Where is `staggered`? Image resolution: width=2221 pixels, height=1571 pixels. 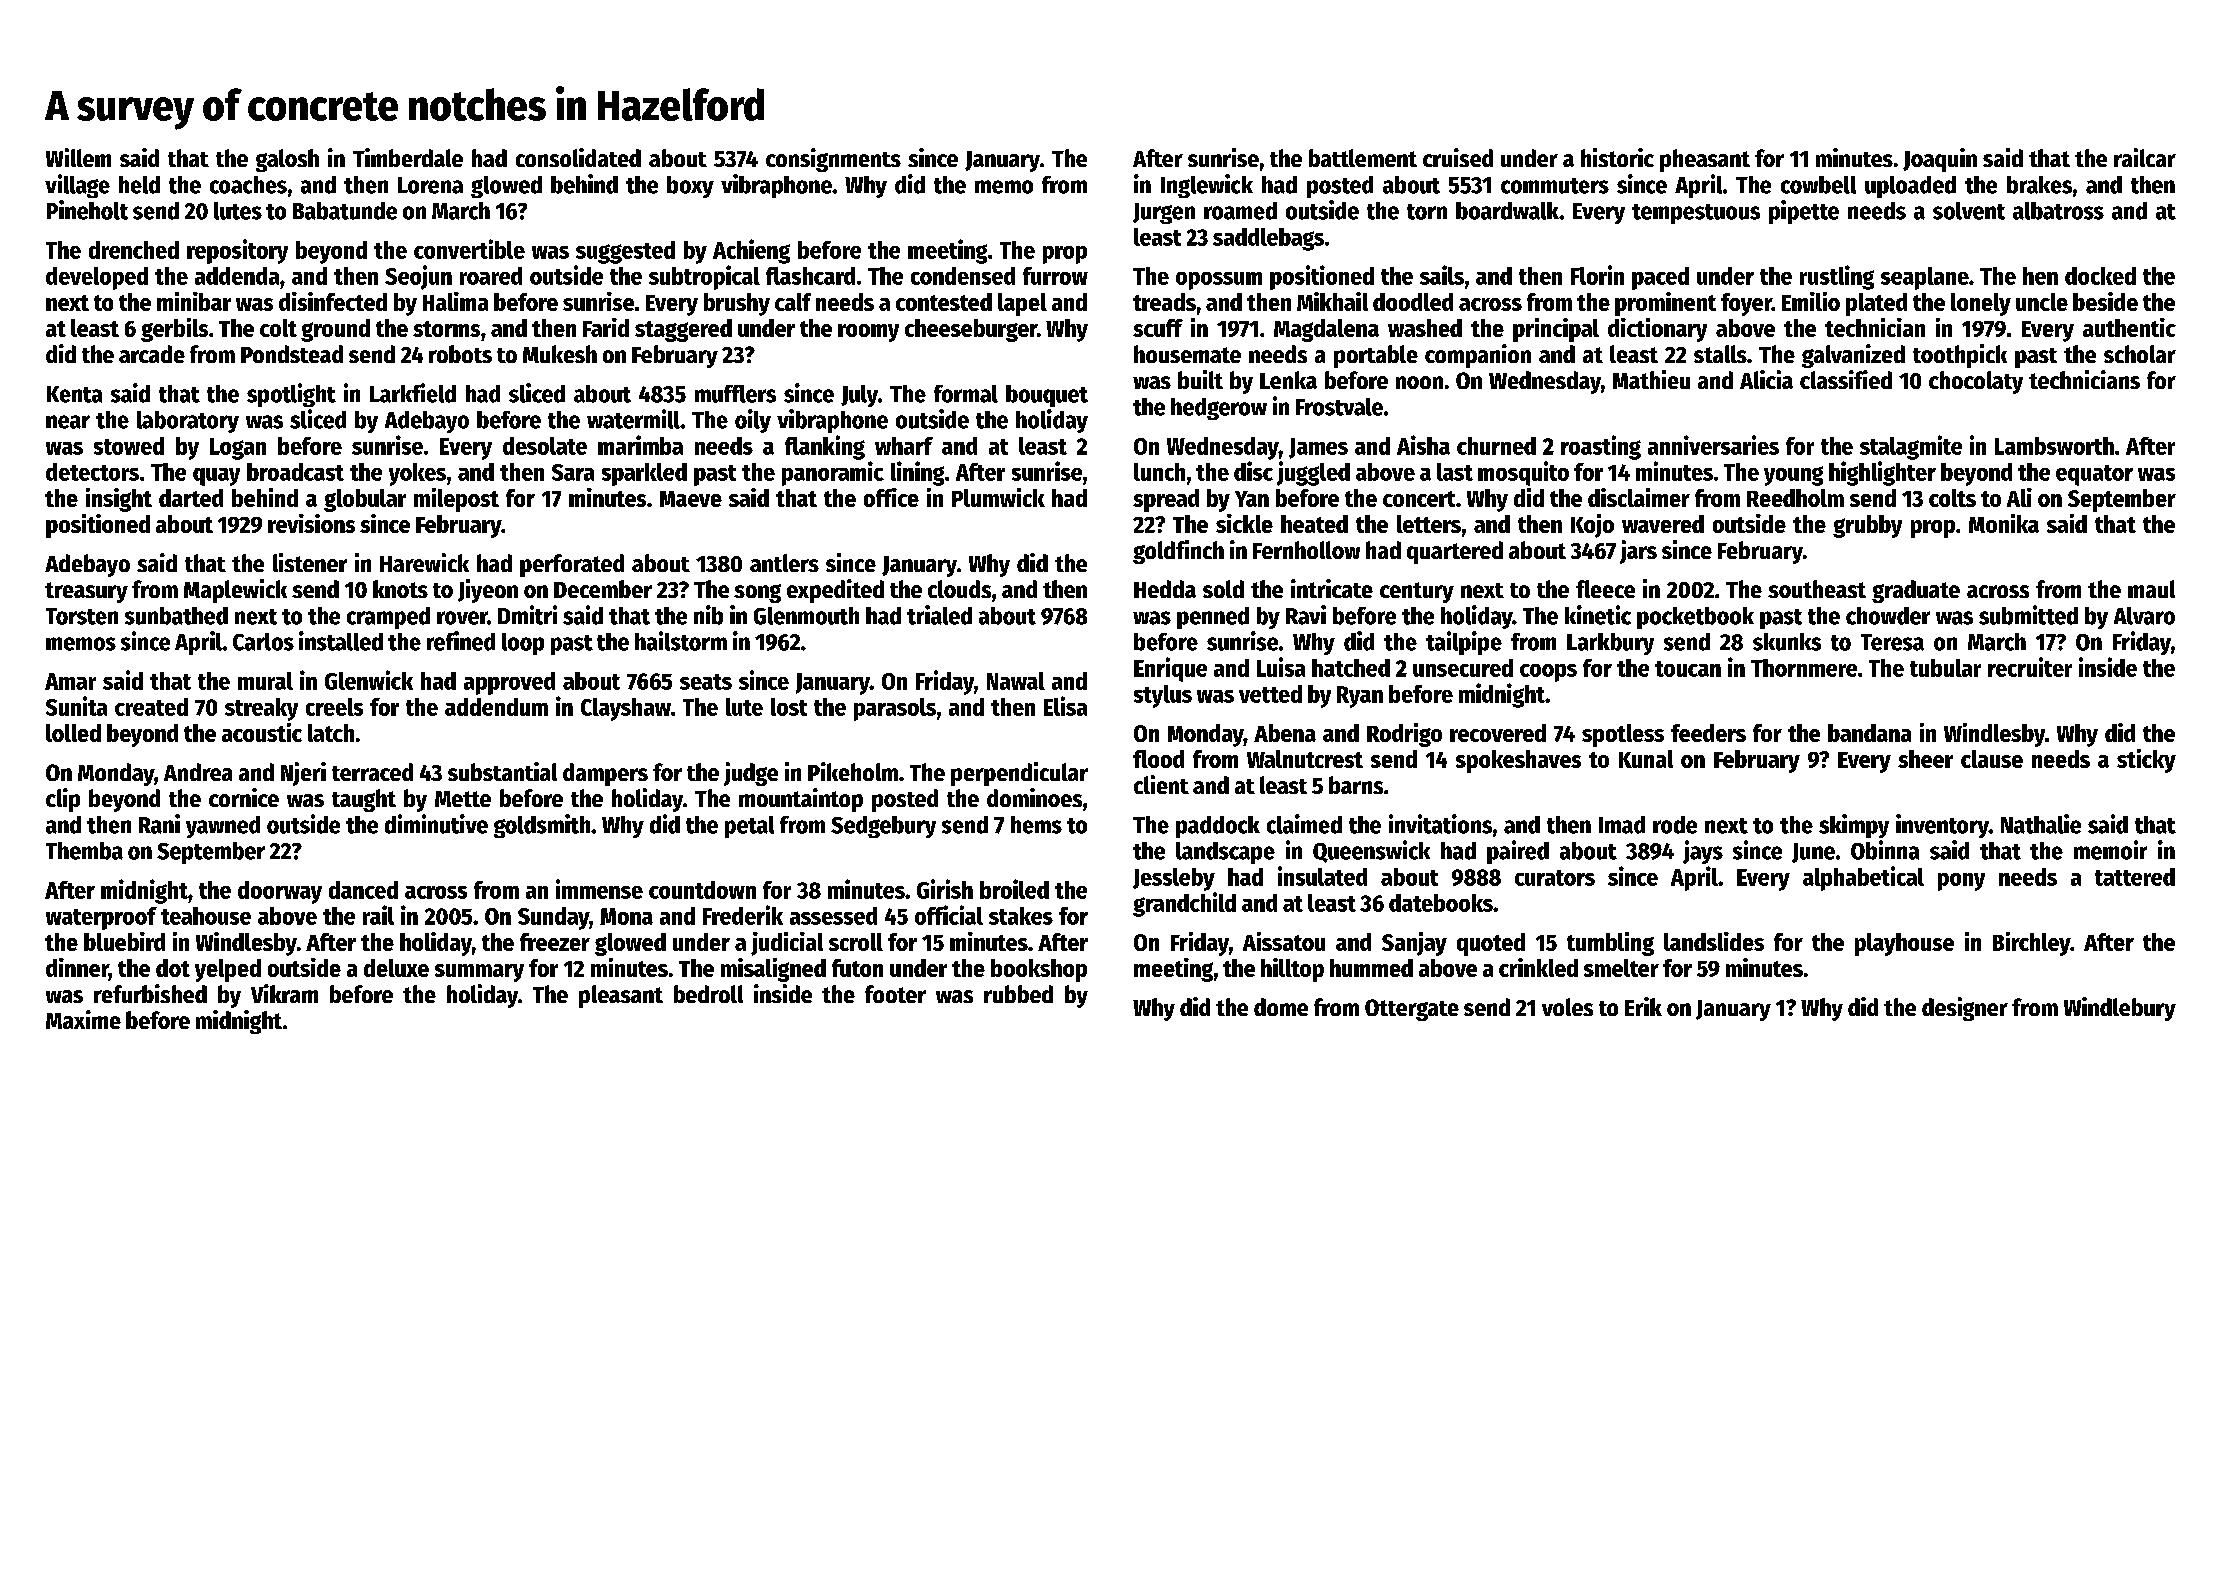
staggered is located at coordinates (683, 330).
